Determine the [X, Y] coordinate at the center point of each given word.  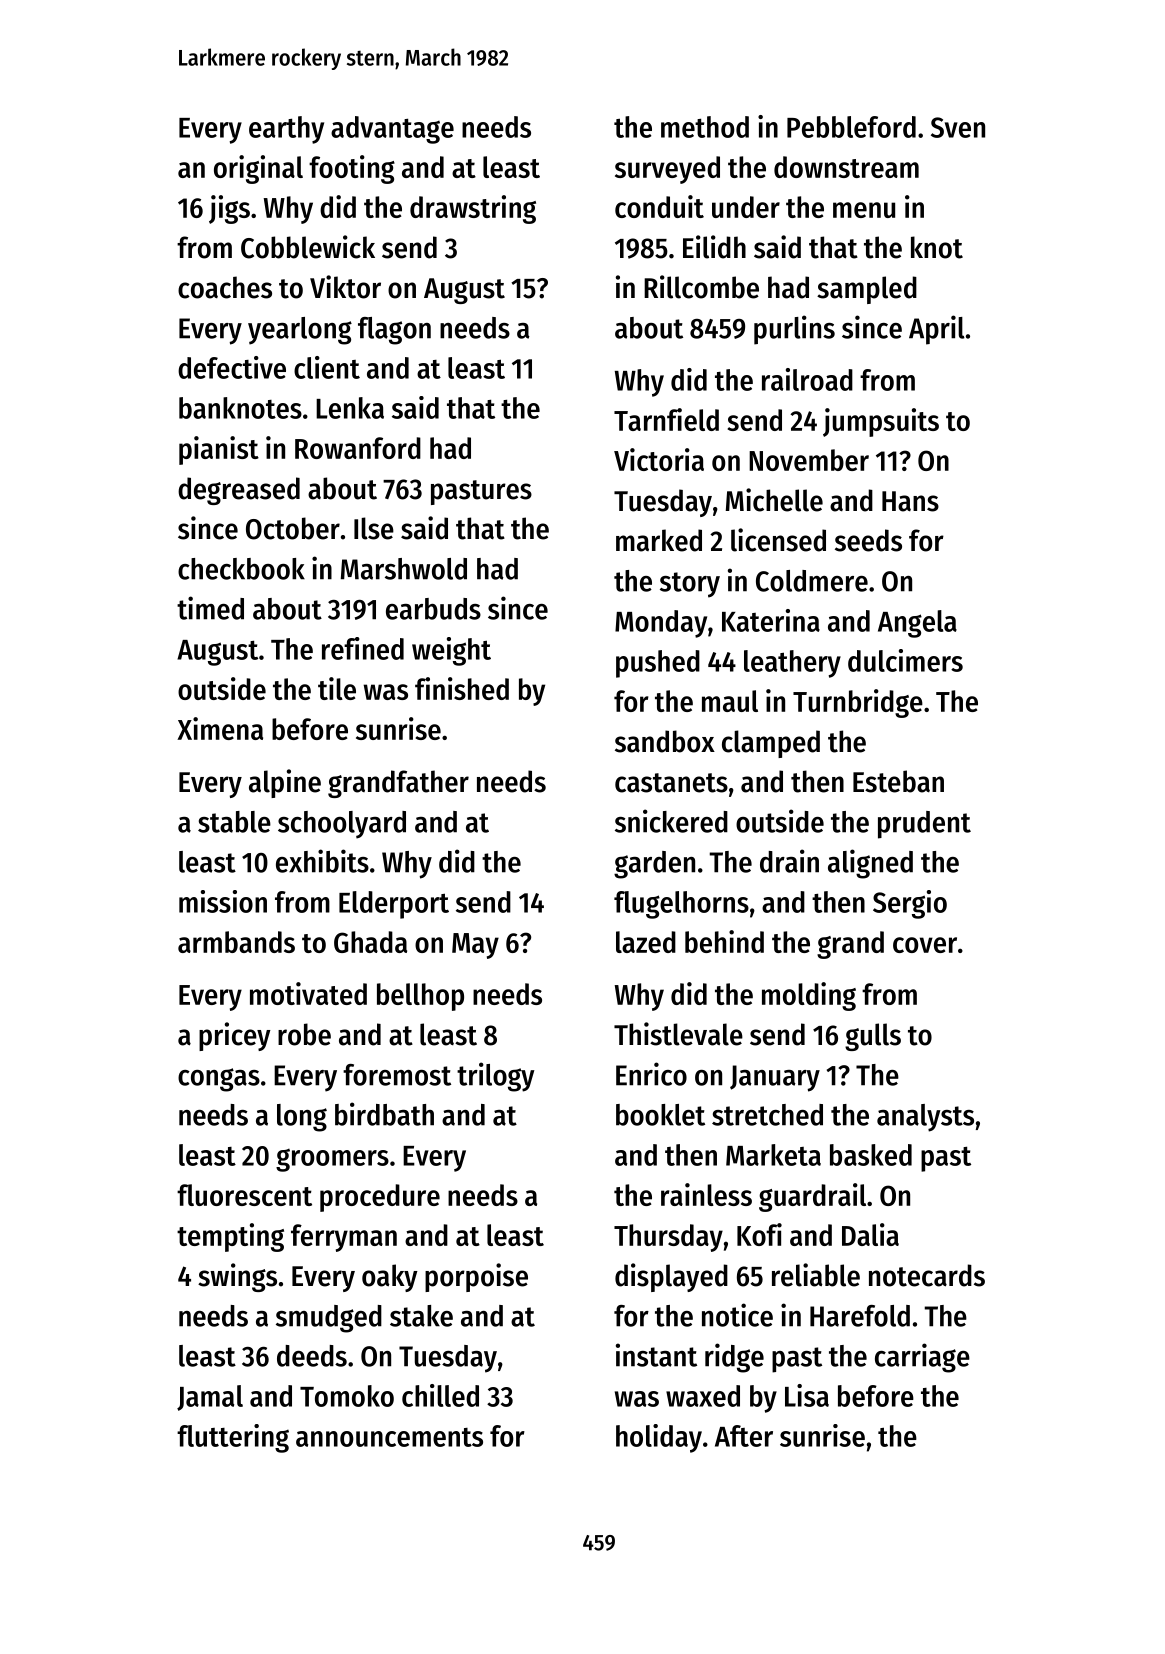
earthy [286, 130]
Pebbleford [851, 127]
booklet [660, 1115]
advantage [392, 130]
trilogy [496, 1077]
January [775, 1078]
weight [451, 651]
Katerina [771, 620]
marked [659, 540]
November [809, 460]
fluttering [233, 1438]
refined [363, 648]
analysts [925, 1118]
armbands [236, 942]
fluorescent [244, 1195]
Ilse [374, 528]
